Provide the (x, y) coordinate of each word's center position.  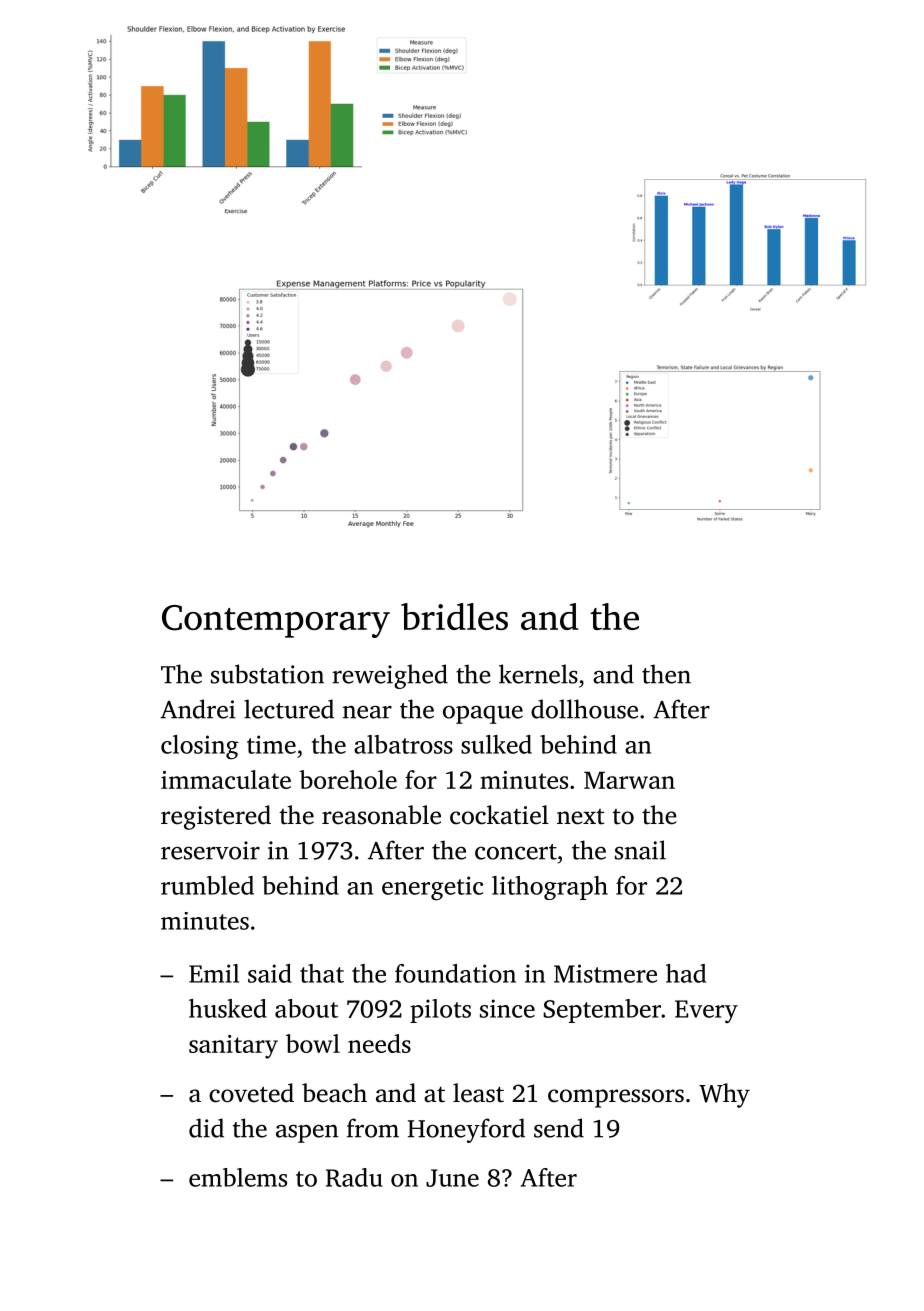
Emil (214, 973)
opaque (483, 715)
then (666, 674)
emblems (238, 1177)
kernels (538, 674)
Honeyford (466, 1130)
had (686, 973)
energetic (432, 888)
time (271, 744)
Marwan (629, 780)
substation (267, 674)
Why (724, 1095)
